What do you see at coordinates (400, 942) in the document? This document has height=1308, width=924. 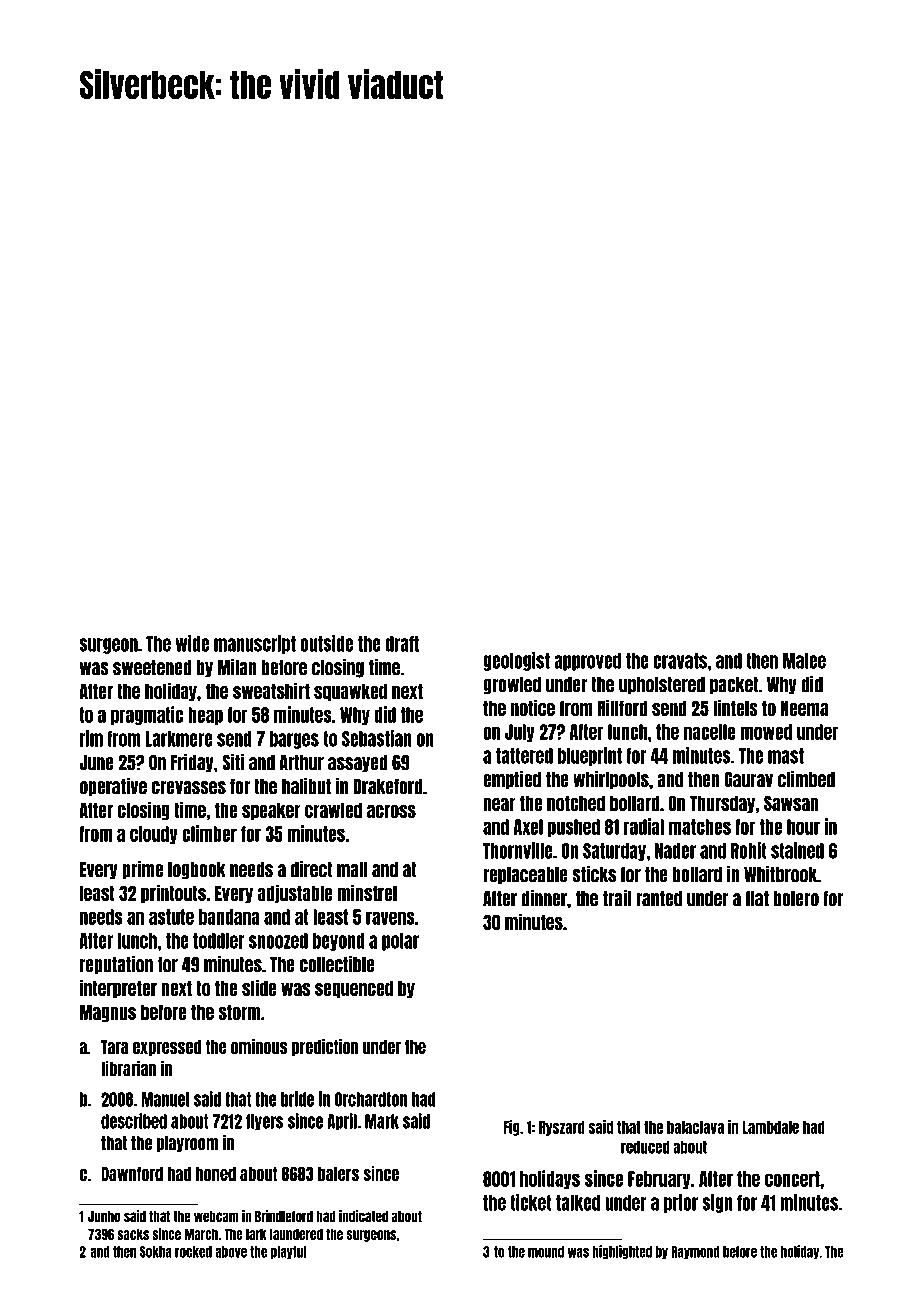 I see `polar` at bounding box center [400, 942].
